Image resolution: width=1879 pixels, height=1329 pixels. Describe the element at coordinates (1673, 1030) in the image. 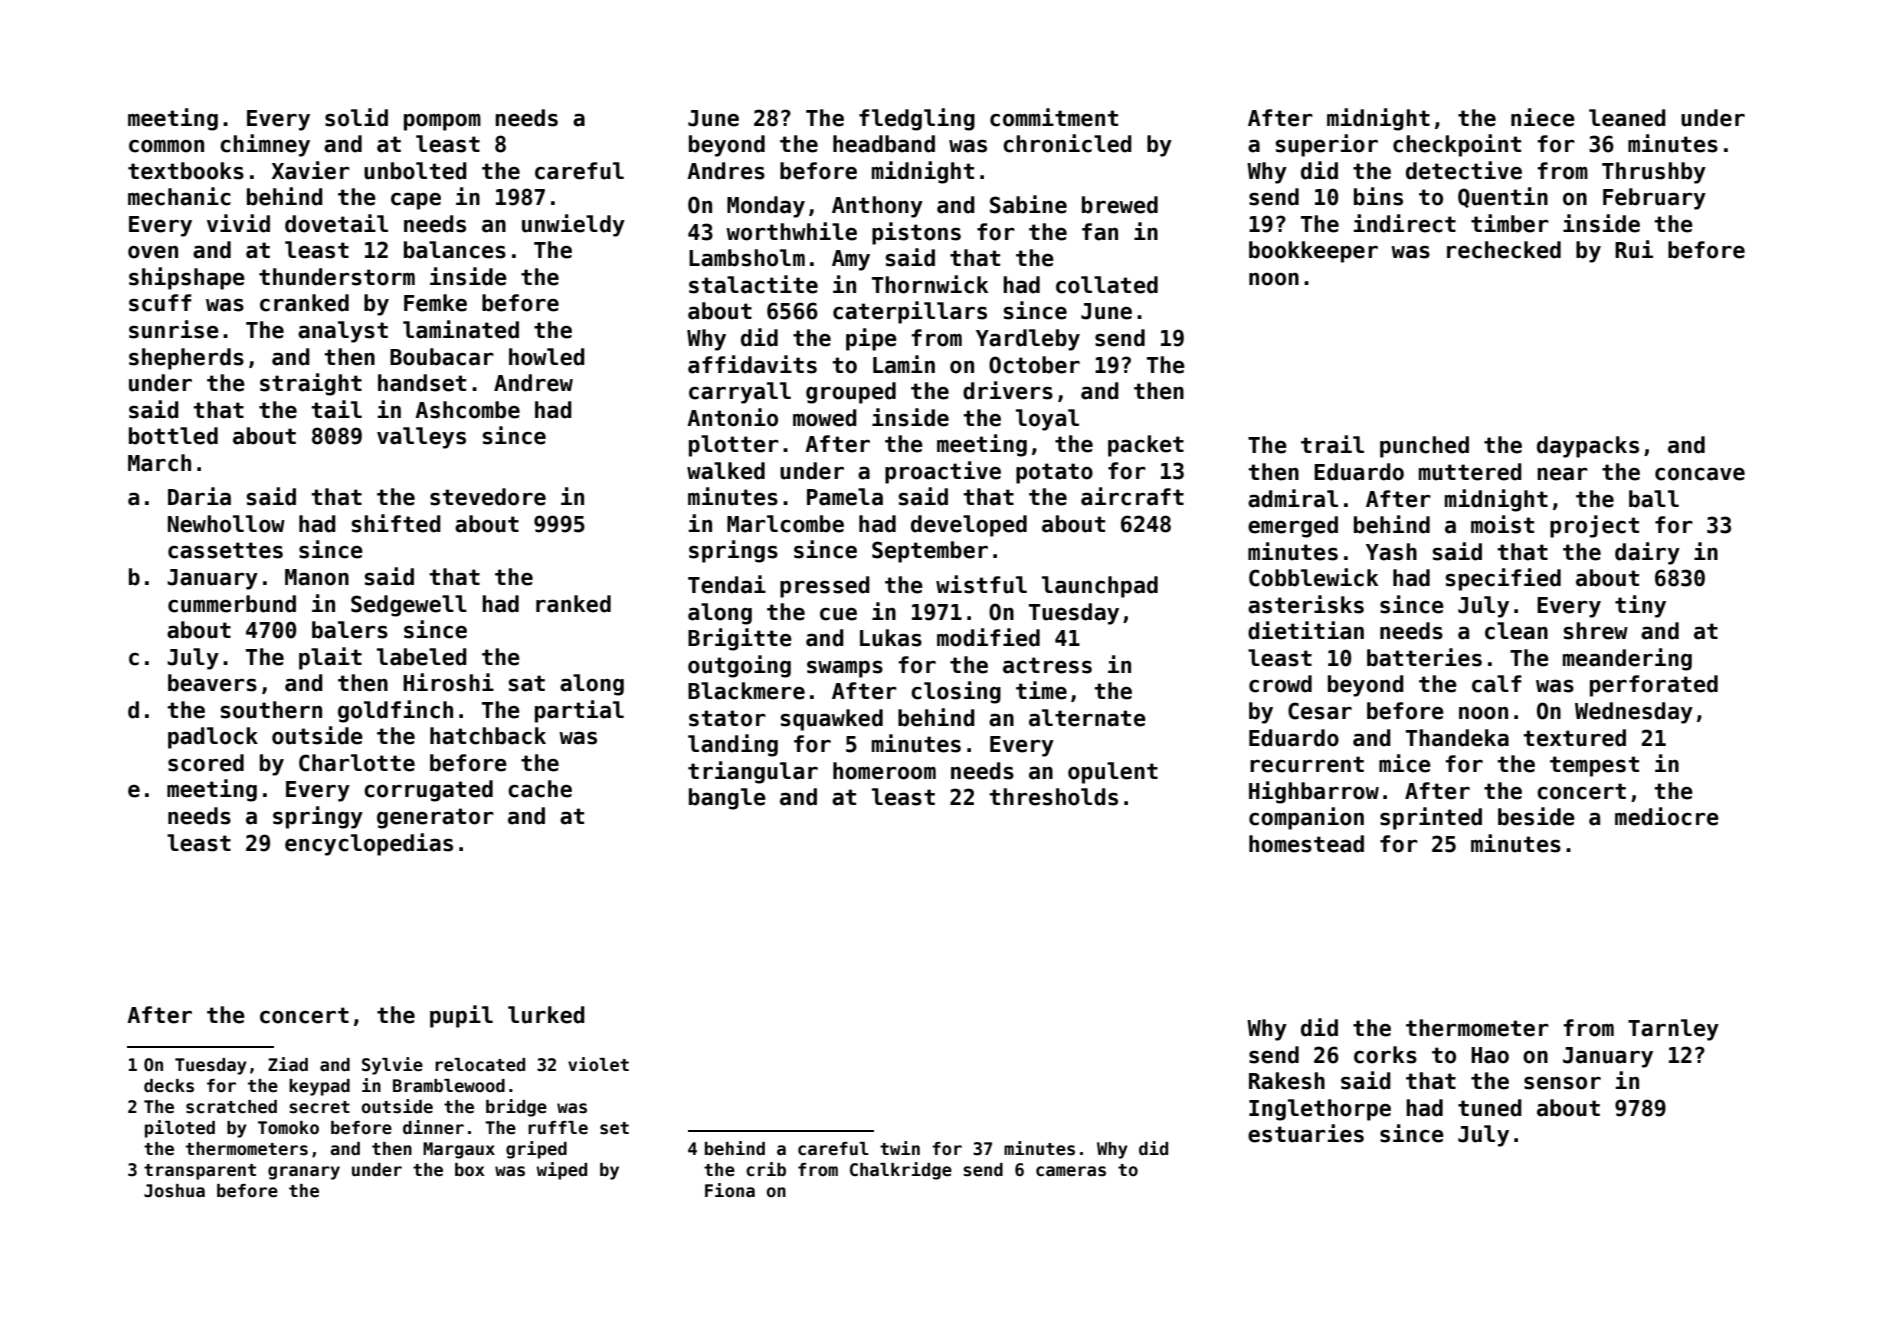

I see `Tarnley` at that location.
